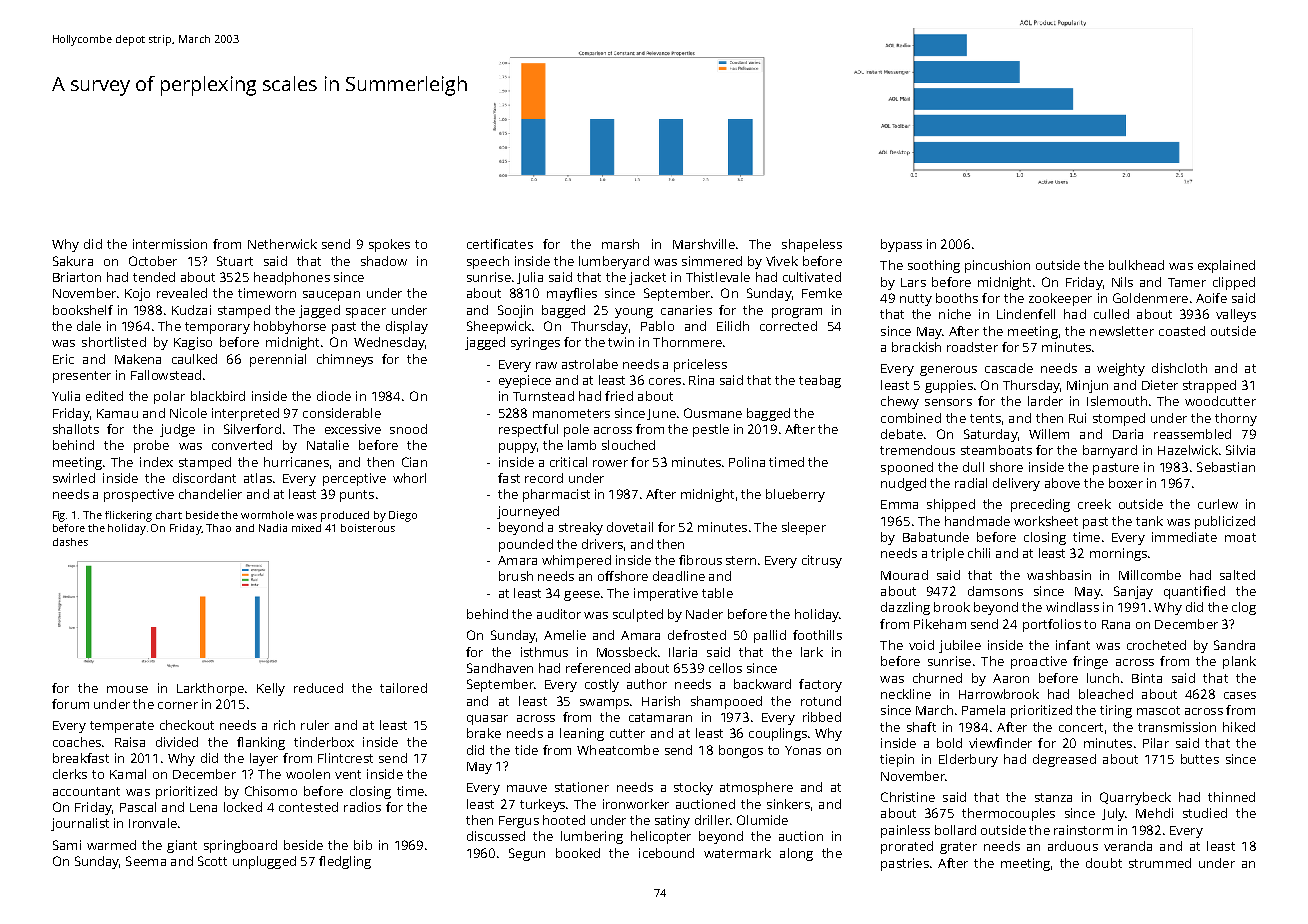 Image resolution: width=1308 pixels, height=924 pixels. Describe the element at coordinates (1062, 483) in the screenshot. I see `above` at that location.
